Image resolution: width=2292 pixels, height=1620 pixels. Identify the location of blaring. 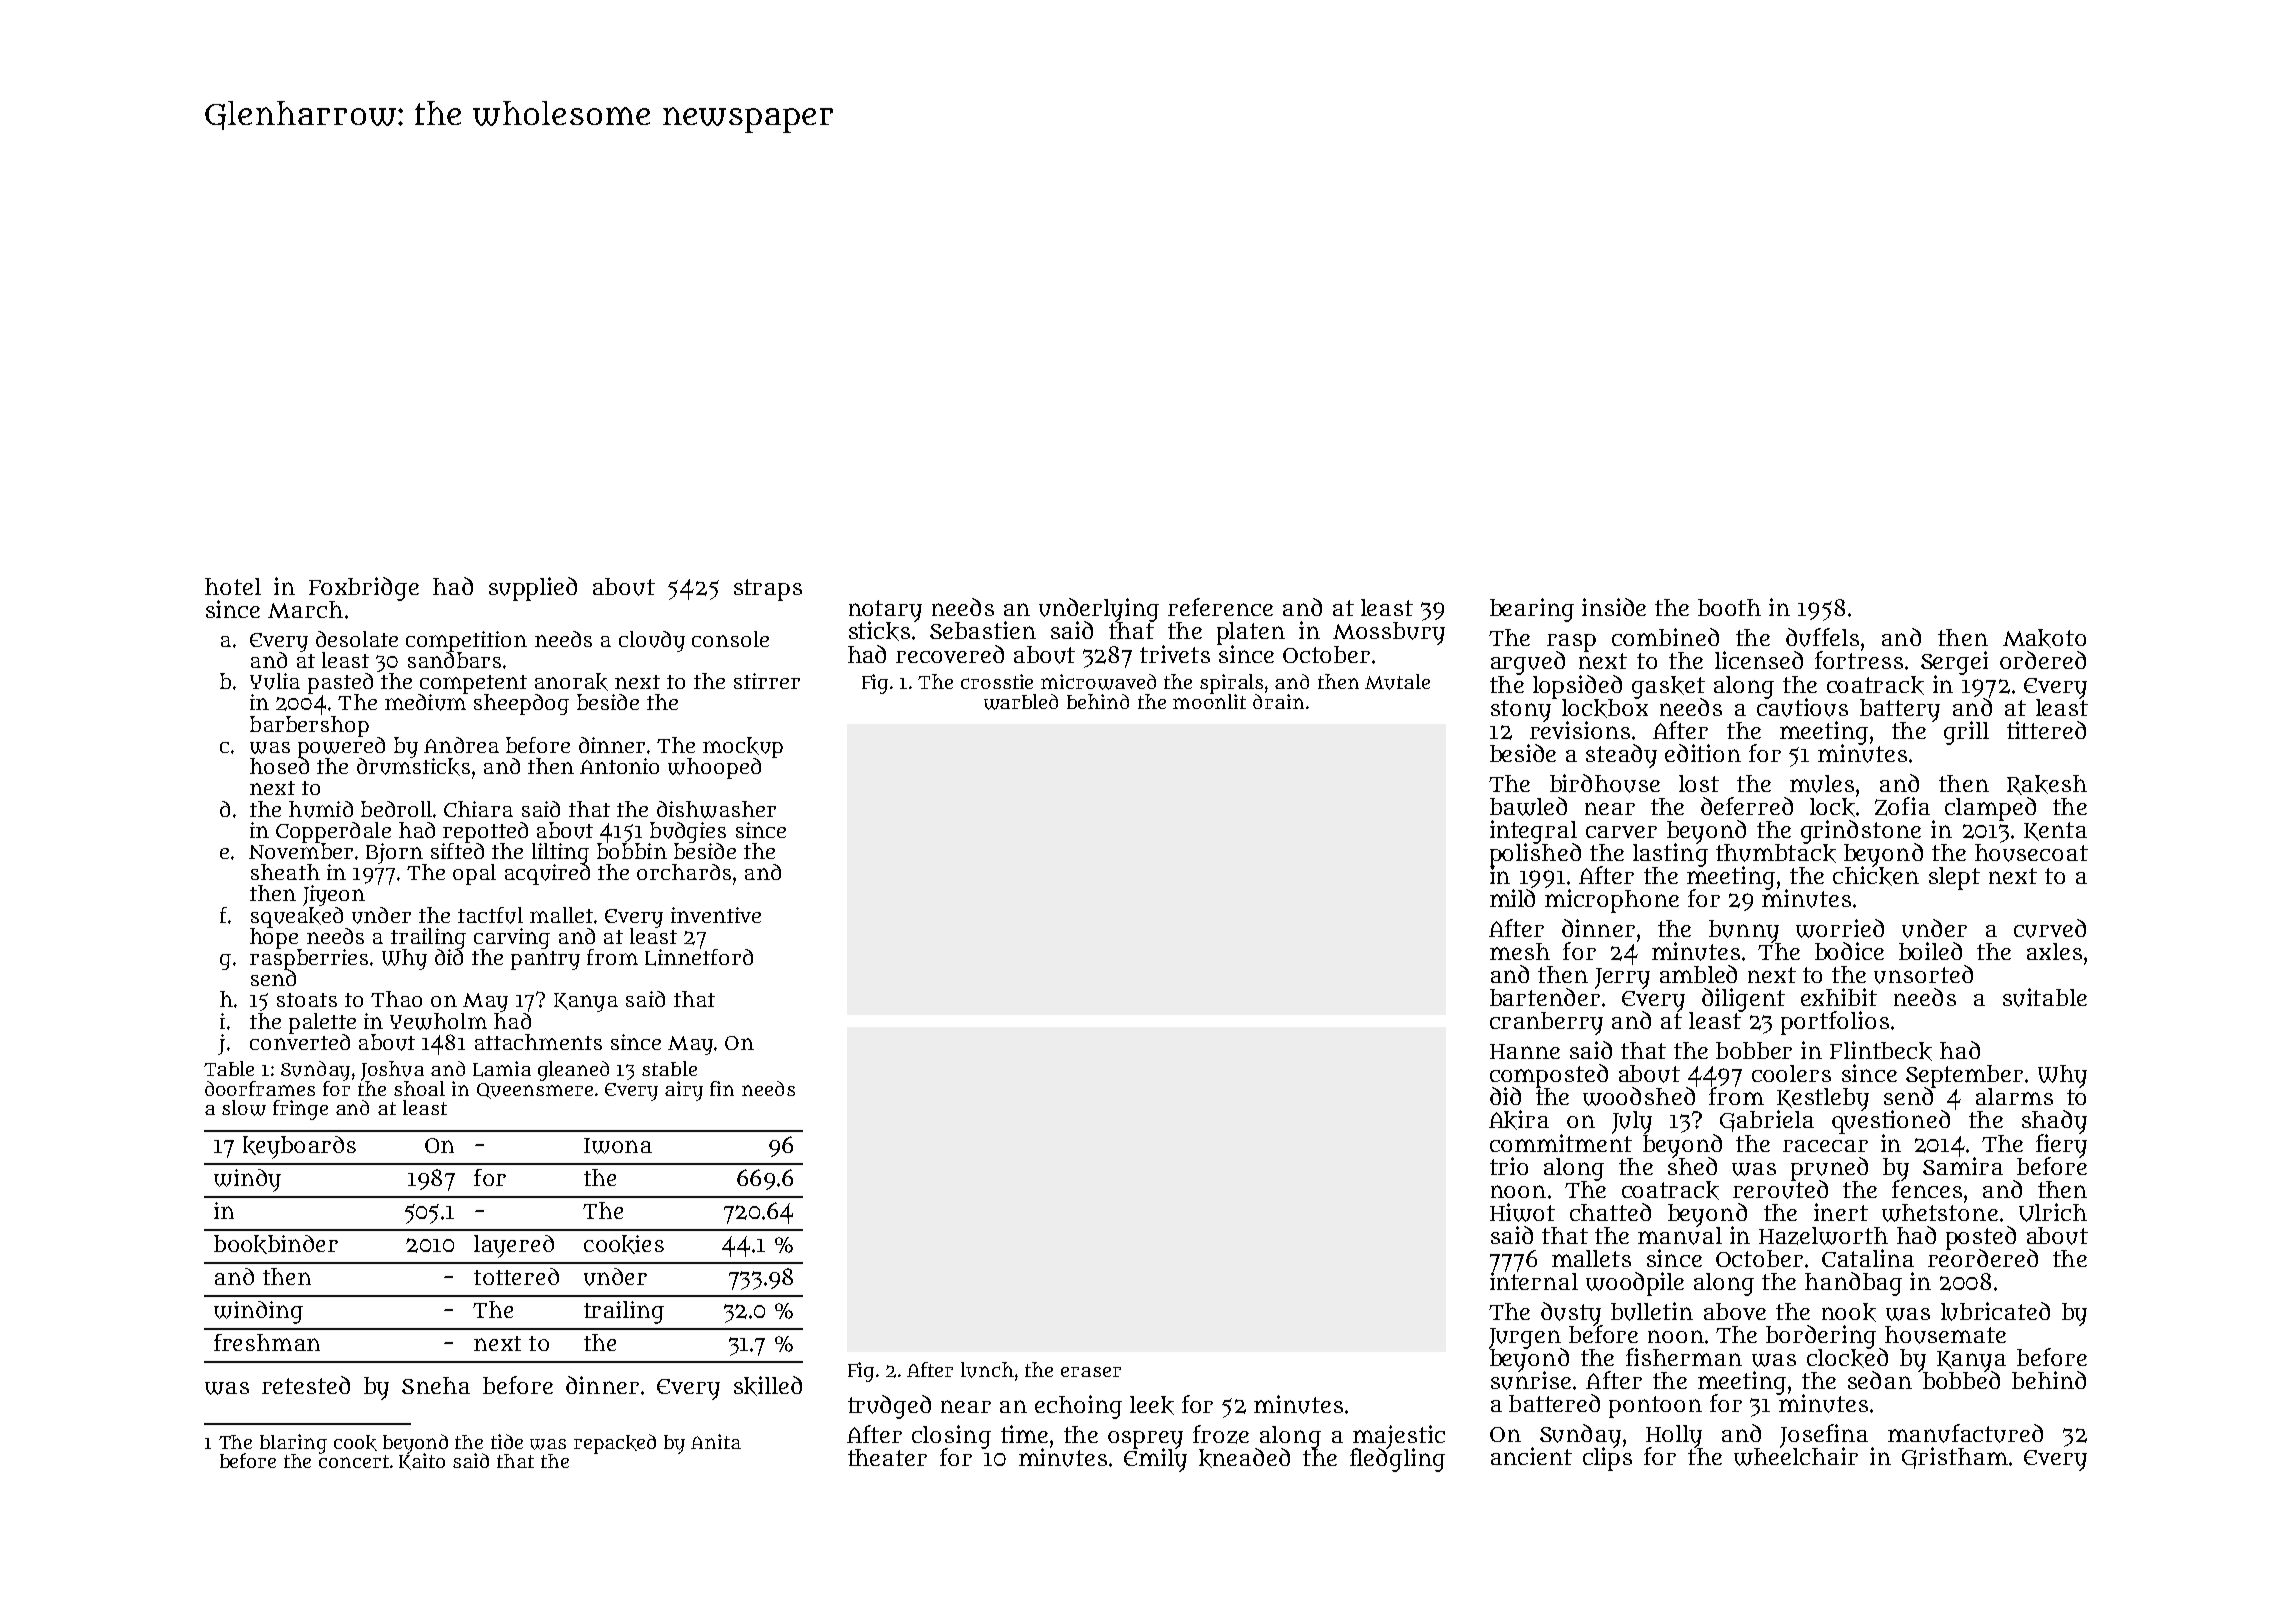
(293, 1444).
